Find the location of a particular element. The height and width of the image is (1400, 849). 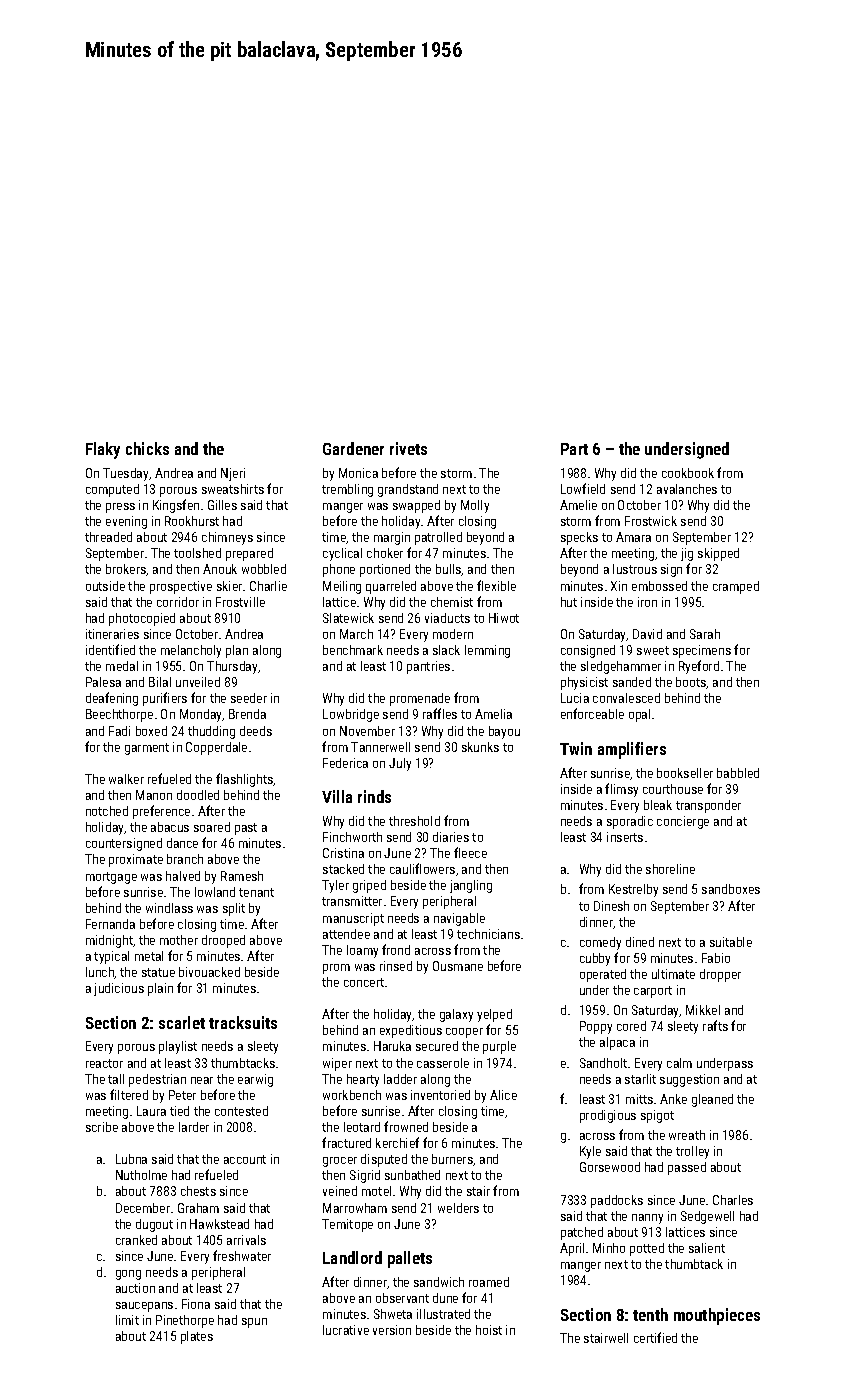

Temitope is located at coordinates (347, 1225).
